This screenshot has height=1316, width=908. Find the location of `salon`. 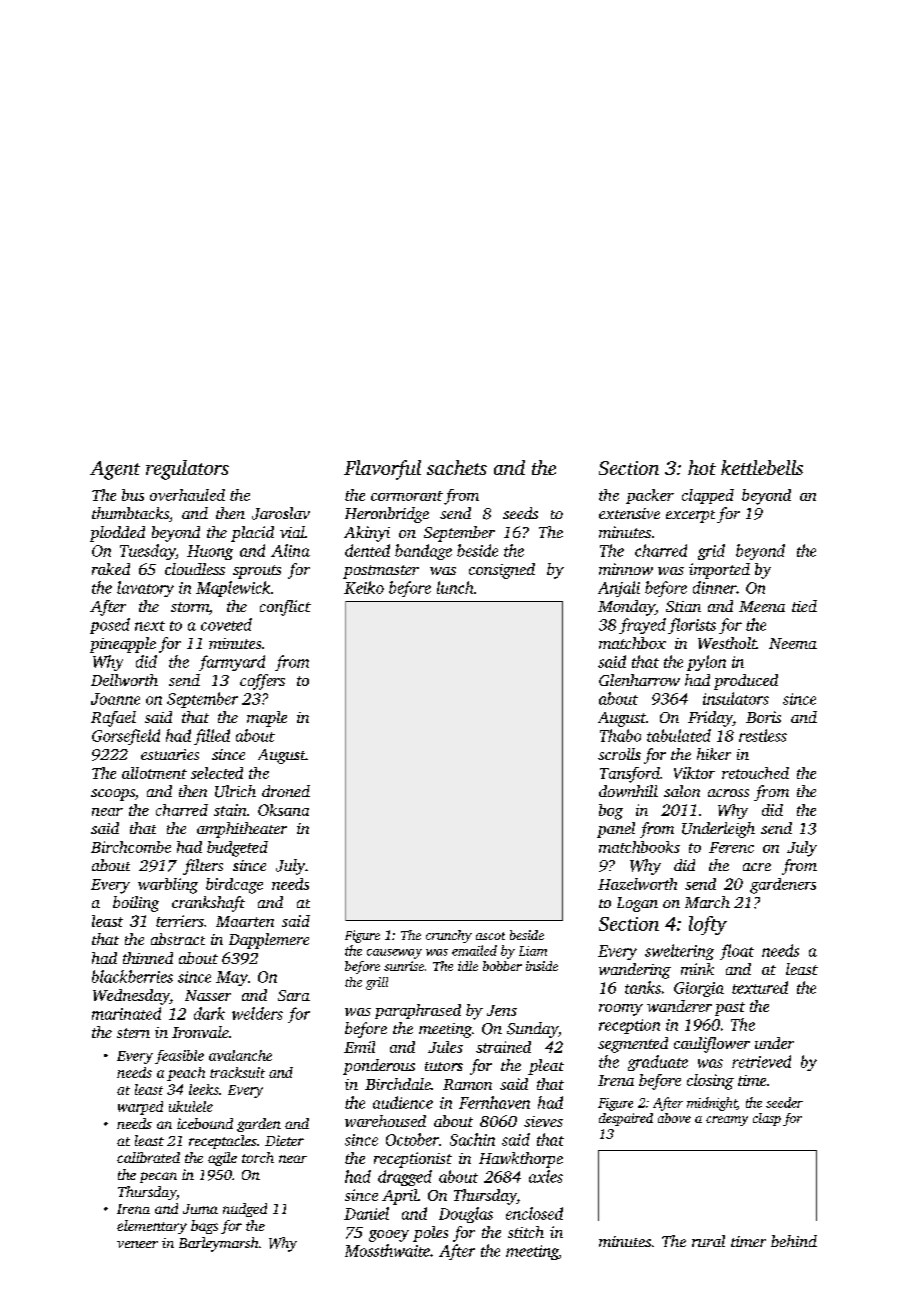

salon is located at coordinates (682, 791).
